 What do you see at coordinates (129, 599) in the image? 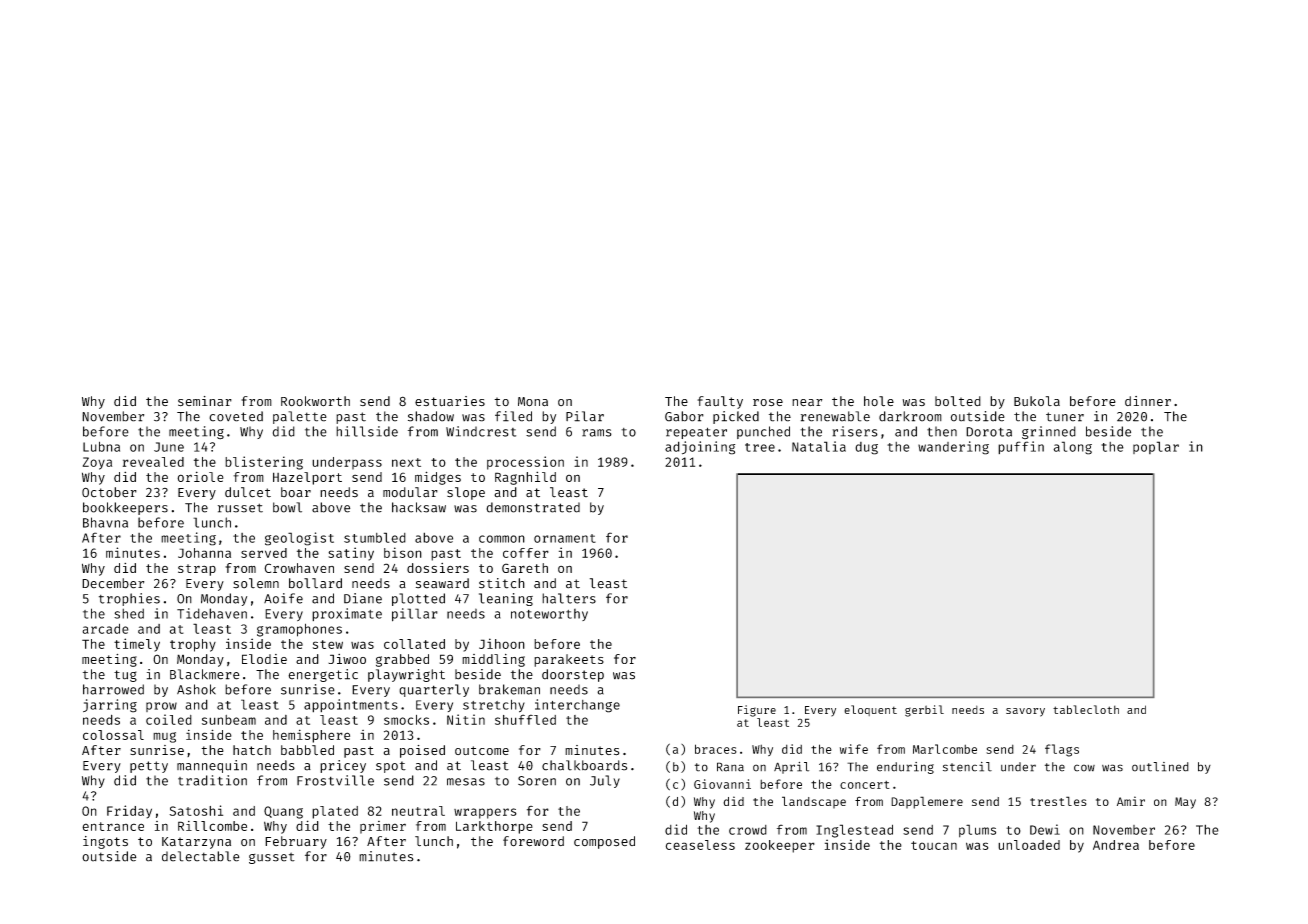
I see `trophies` at bounding box center [129, 599].
